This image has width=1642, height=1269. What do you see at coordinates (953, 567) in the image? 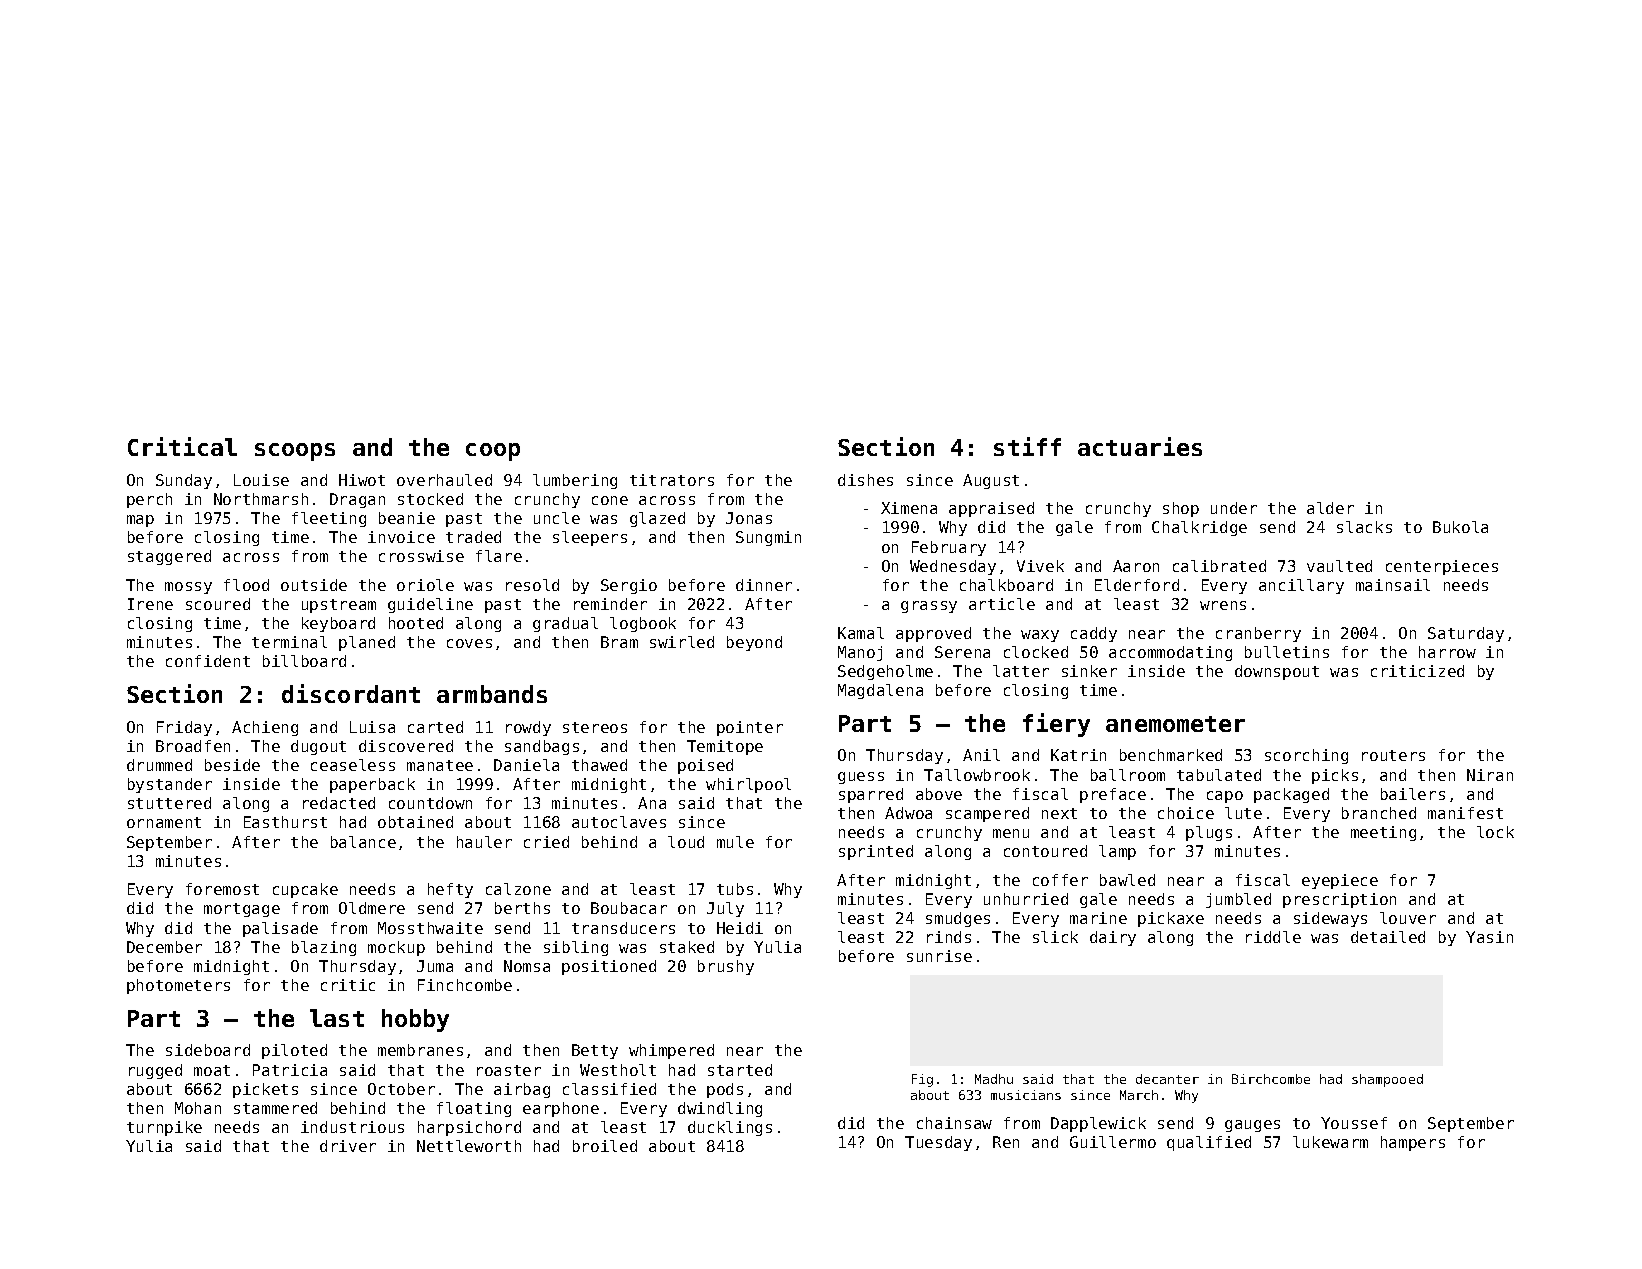
I see `Wednesday` at bounding box center [953, 567].
